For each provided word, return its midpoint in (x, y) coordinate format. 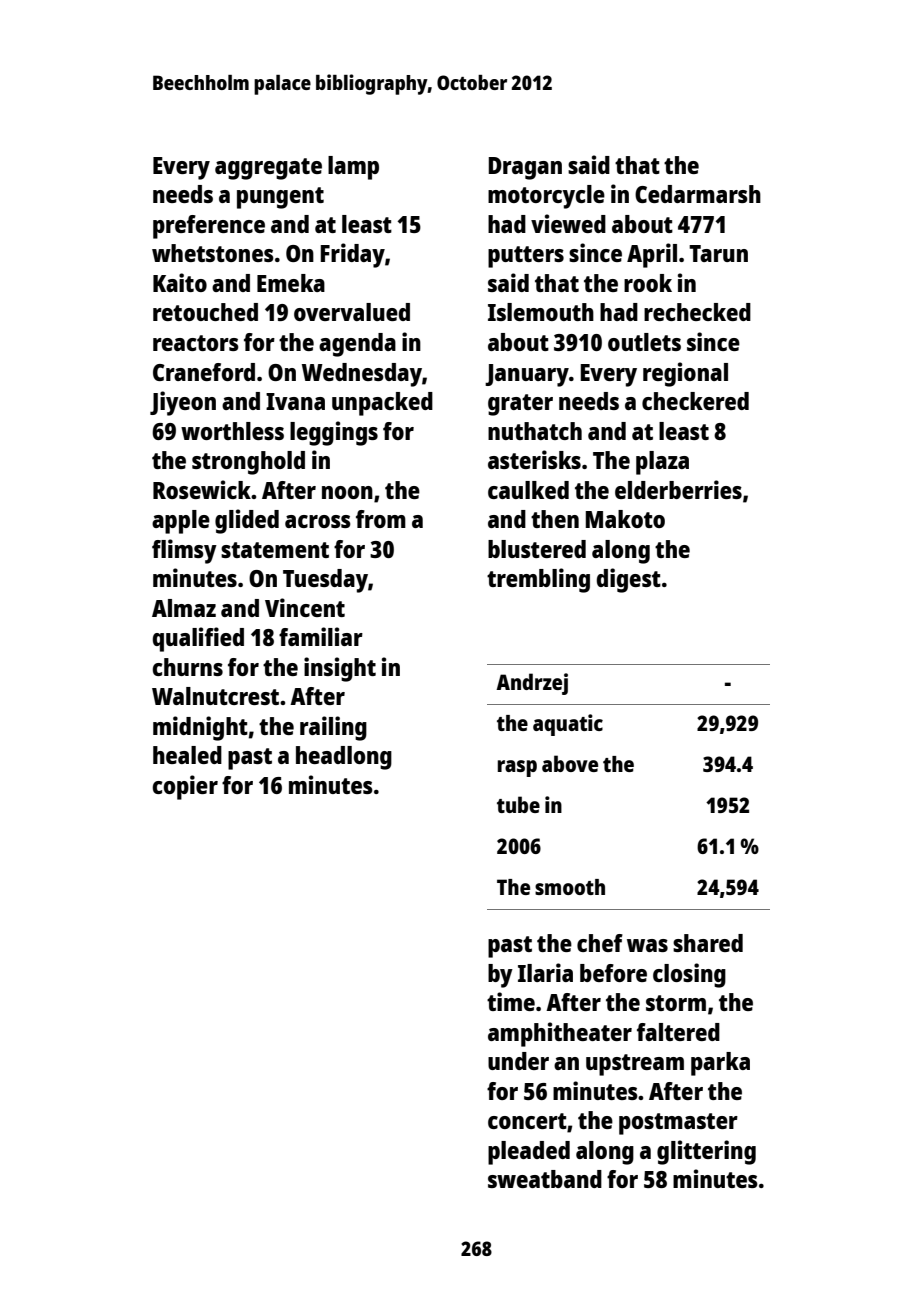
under (518, 1061)
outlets (644, 342)
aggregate (268, 169)
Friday (353, 255)
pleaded (529, 1153)
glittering (706, 1152)
